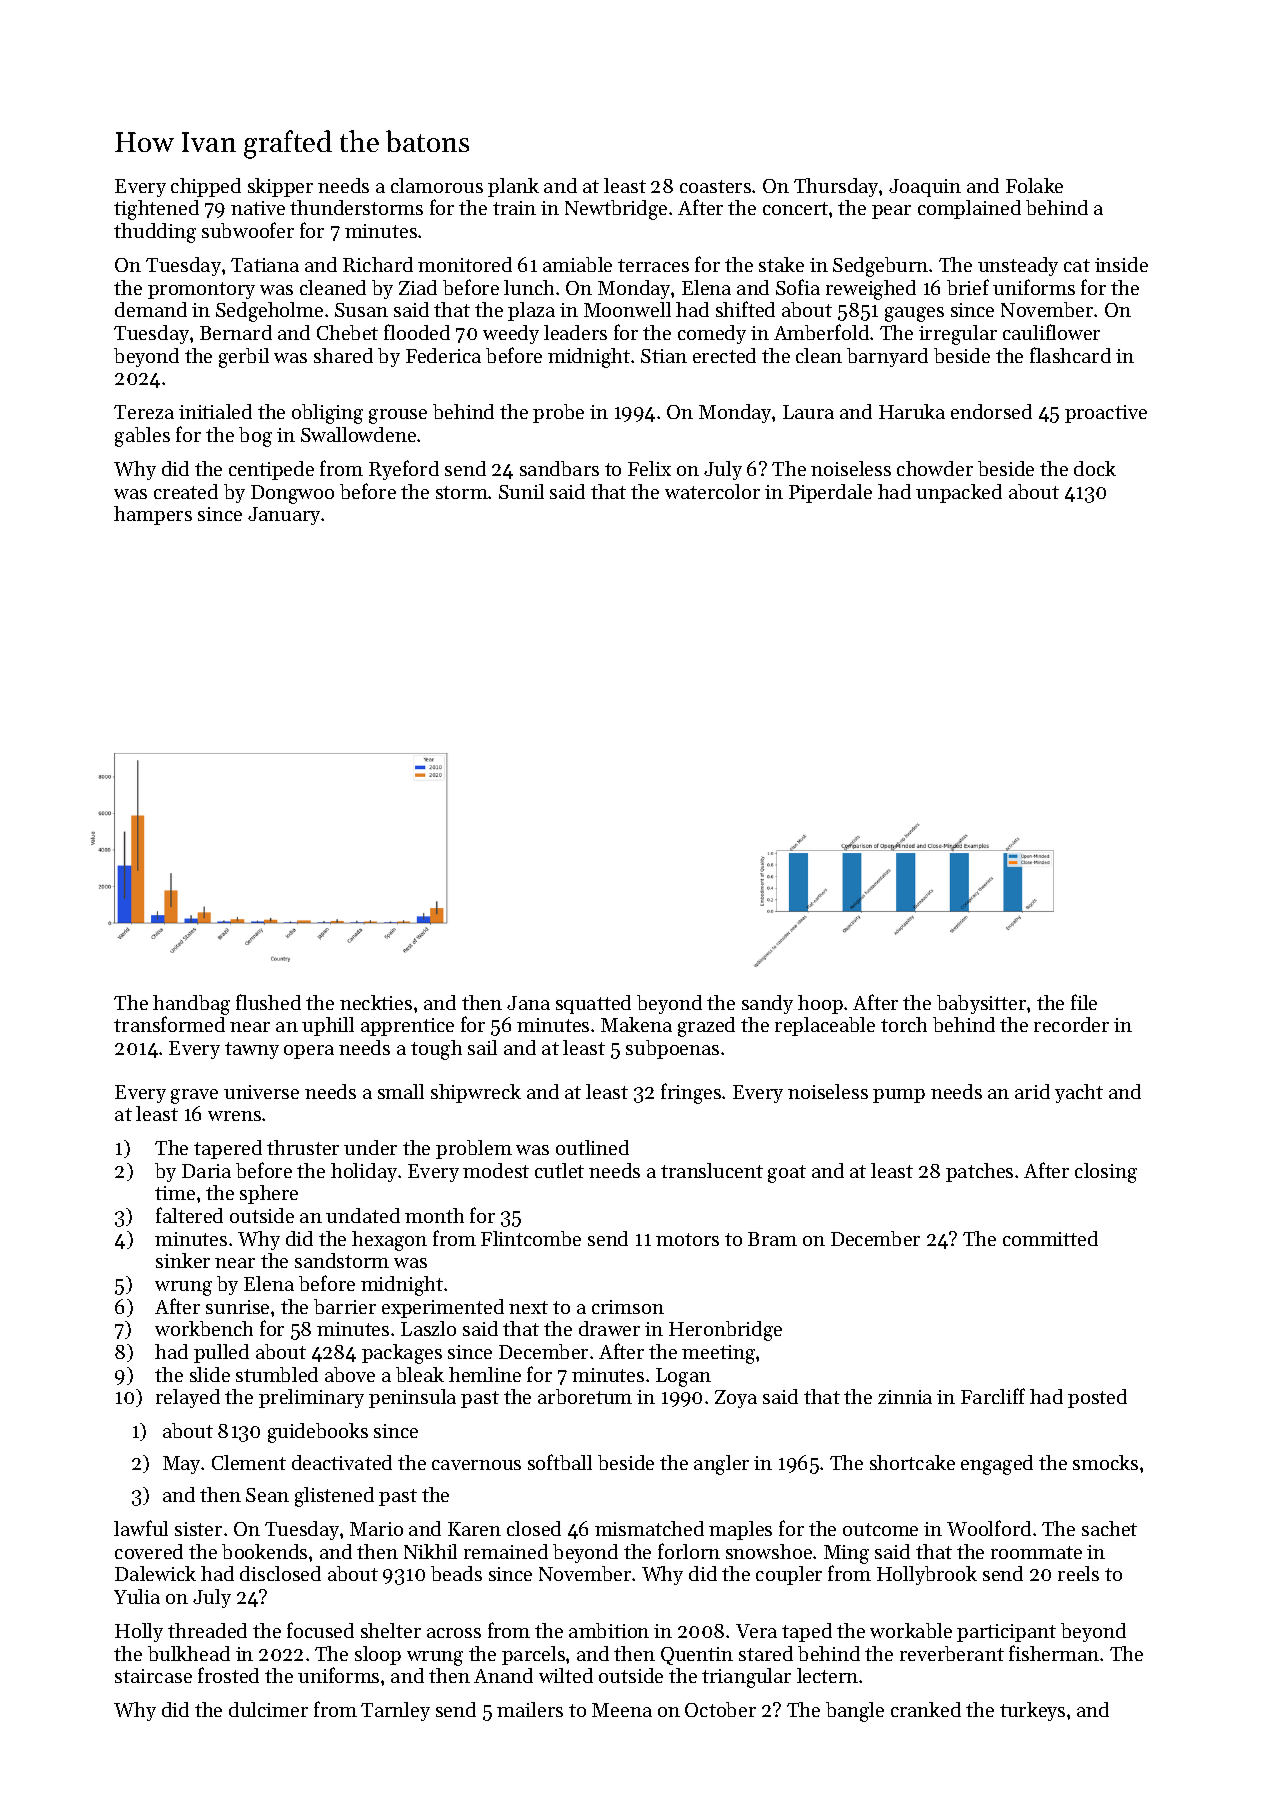 The width and height of the page is (1268, 1793). Describe the element at coordinates (268, 1709) in the page. I see `dulcimer` at that location.
